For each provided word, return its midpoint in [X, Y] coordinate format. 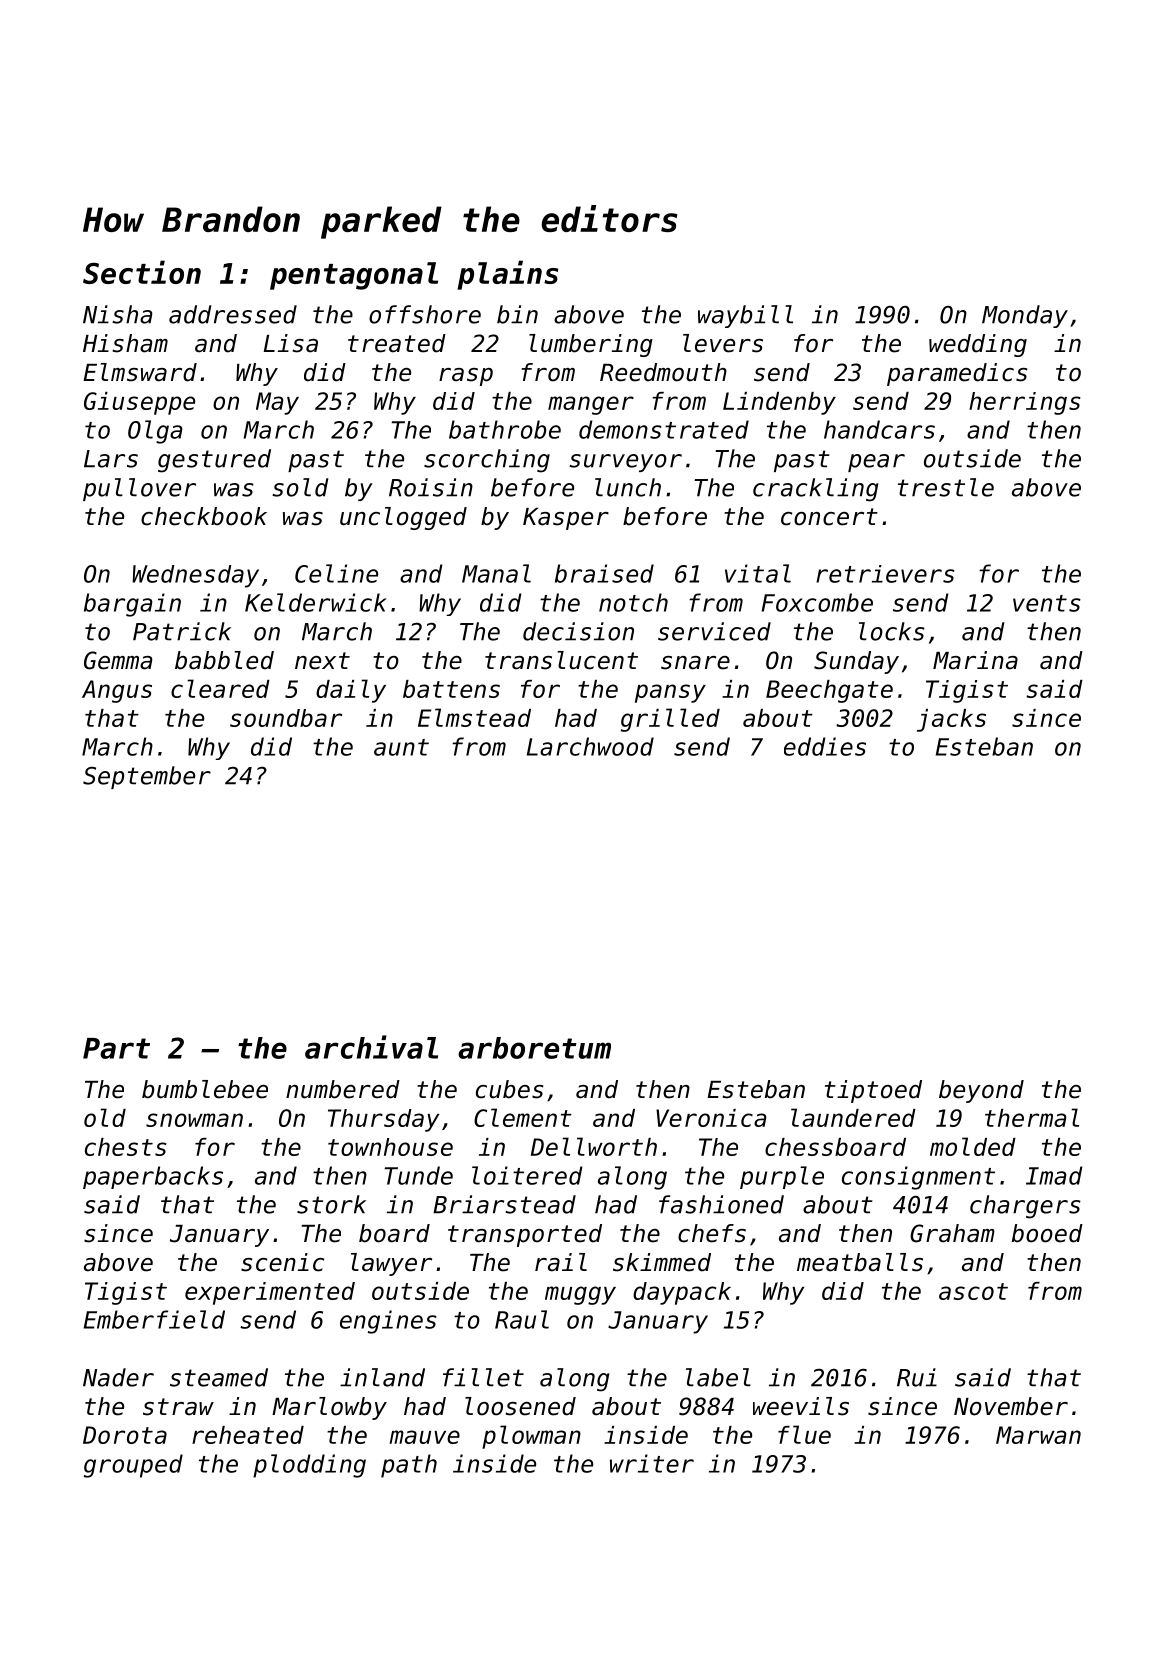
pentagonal [354, 276]
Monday [1025, 316]
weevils [801, 1406]
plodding [309, 1466]
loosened [520, 1406]
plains [507, 275]
